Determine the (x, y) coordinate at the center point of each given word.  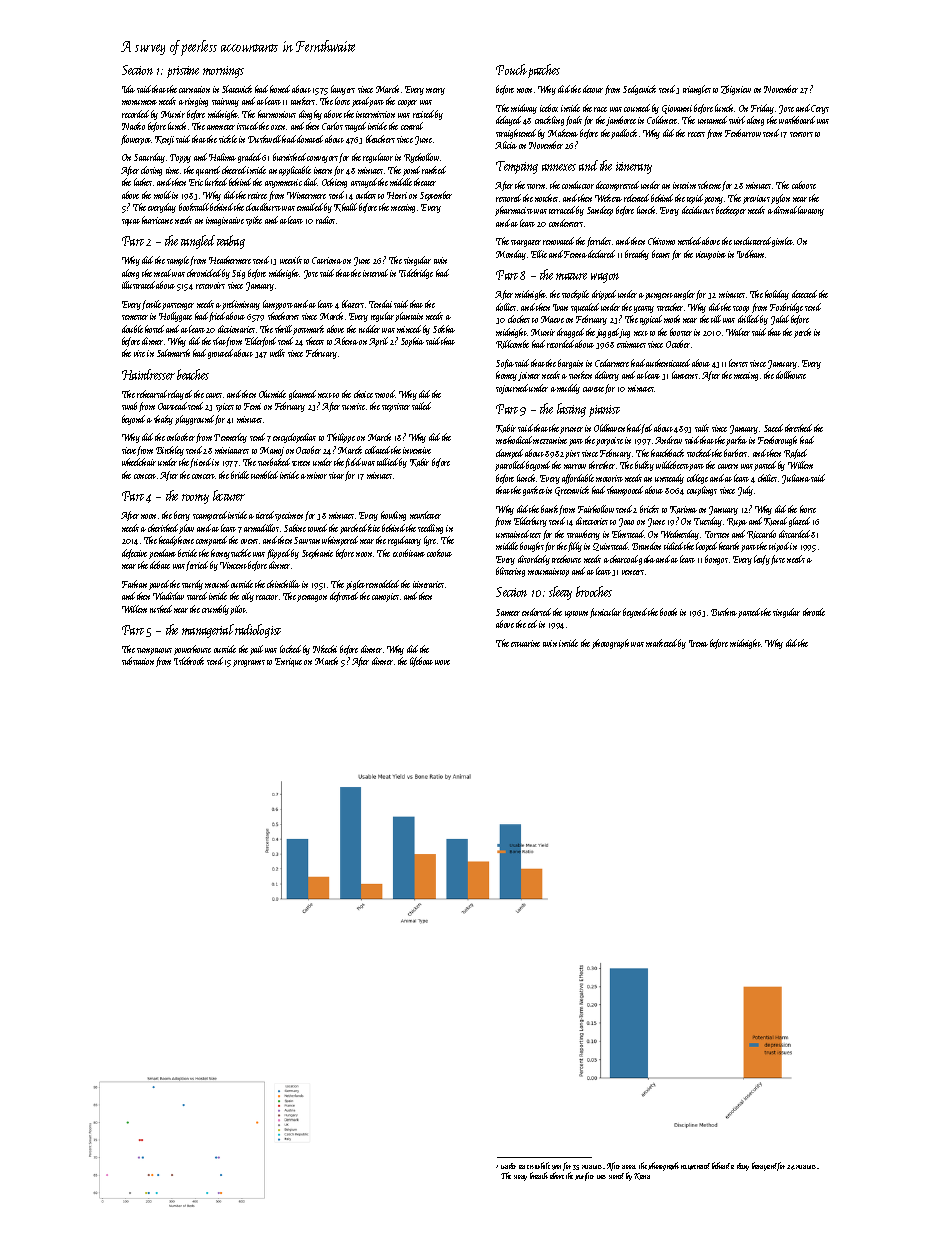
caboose (804, 185)
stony (520, 1178)
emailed (310, 207)
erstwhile (538, 1165)
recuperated (695, 1166)
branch (539, 1175)
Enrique (288, 662)
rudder (369, 329)
